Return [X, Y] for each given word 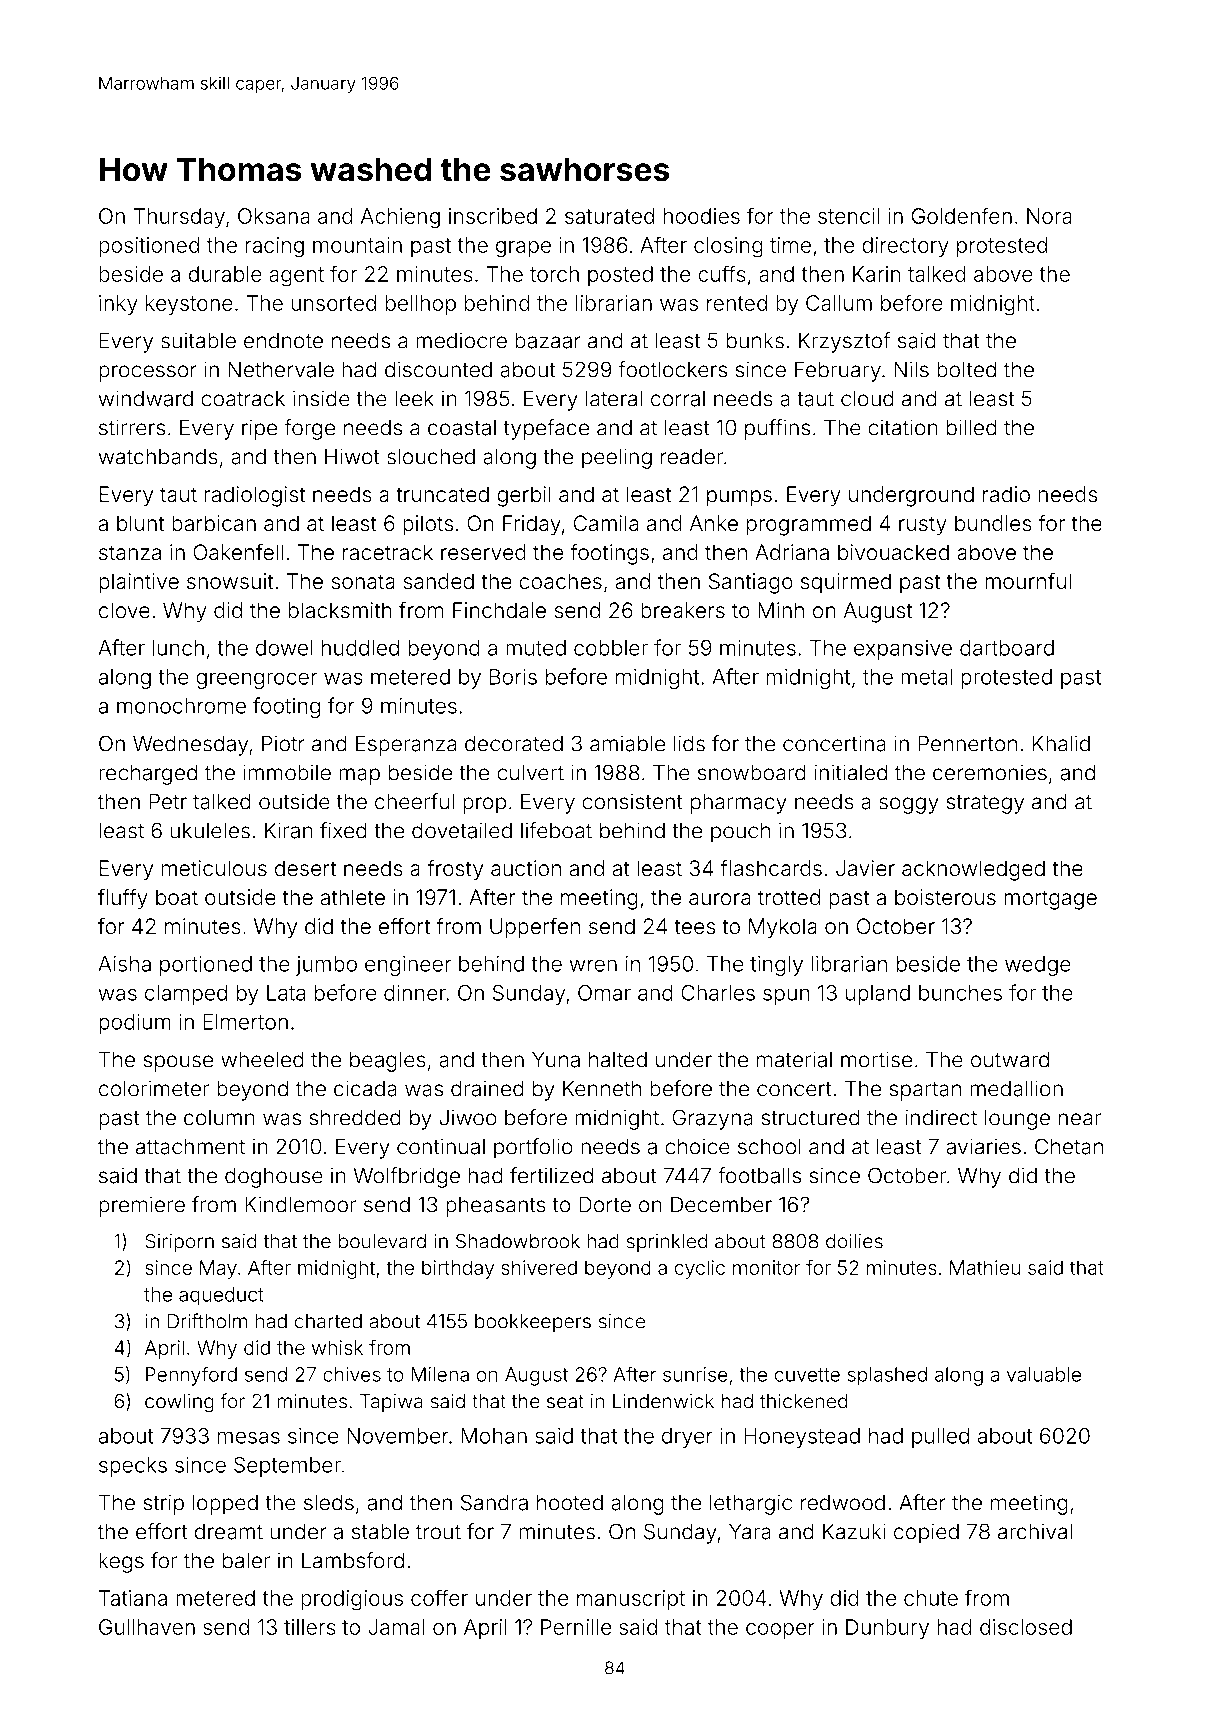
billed [972, 427]
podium [135, 1024]
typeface [546, 429]
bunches [960, 993]
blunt [140, 523]
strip [163, 1504]
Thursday [179, 218]
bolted [966, 369]
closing [728, 247]
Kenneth [602, 1088]
